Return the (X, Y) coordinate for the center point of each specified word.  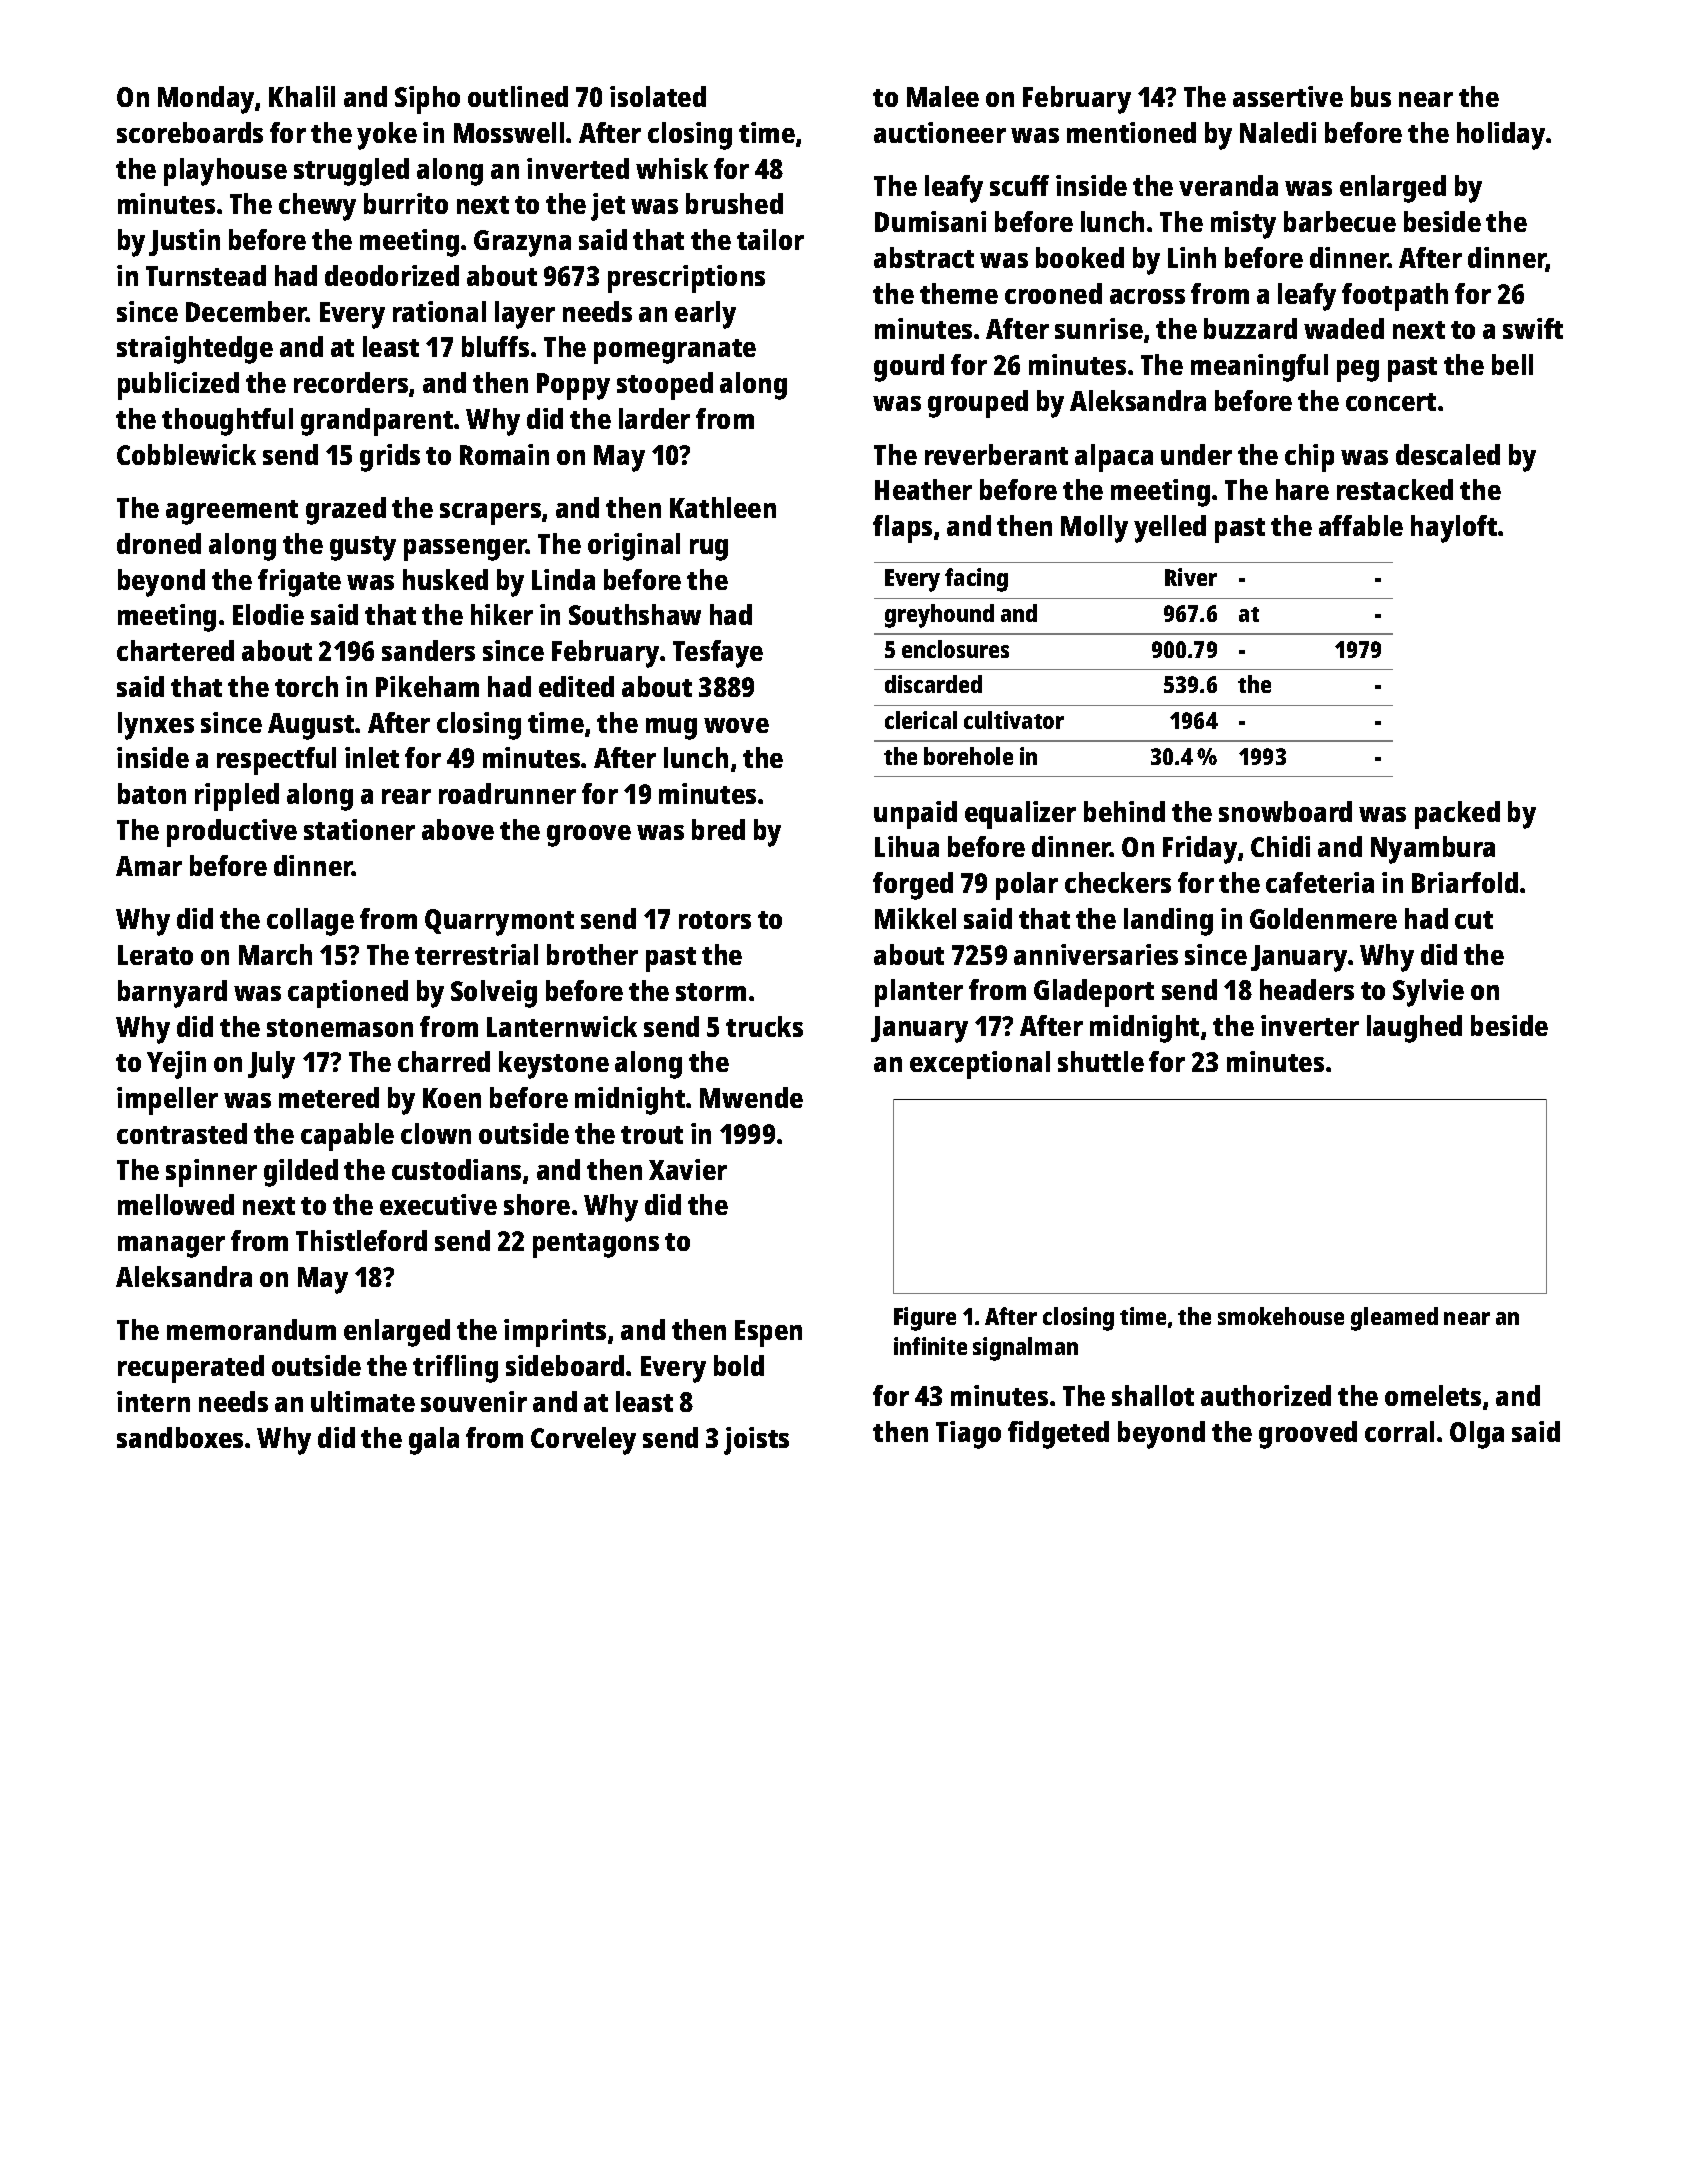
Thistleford (361, 1240)
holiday (1501, 136)
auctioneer (940, 132)
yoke (387, 136)
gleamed (1394, 1319)
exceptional (980, 1065)
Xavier (688, 1169)
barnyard (172, 994)
